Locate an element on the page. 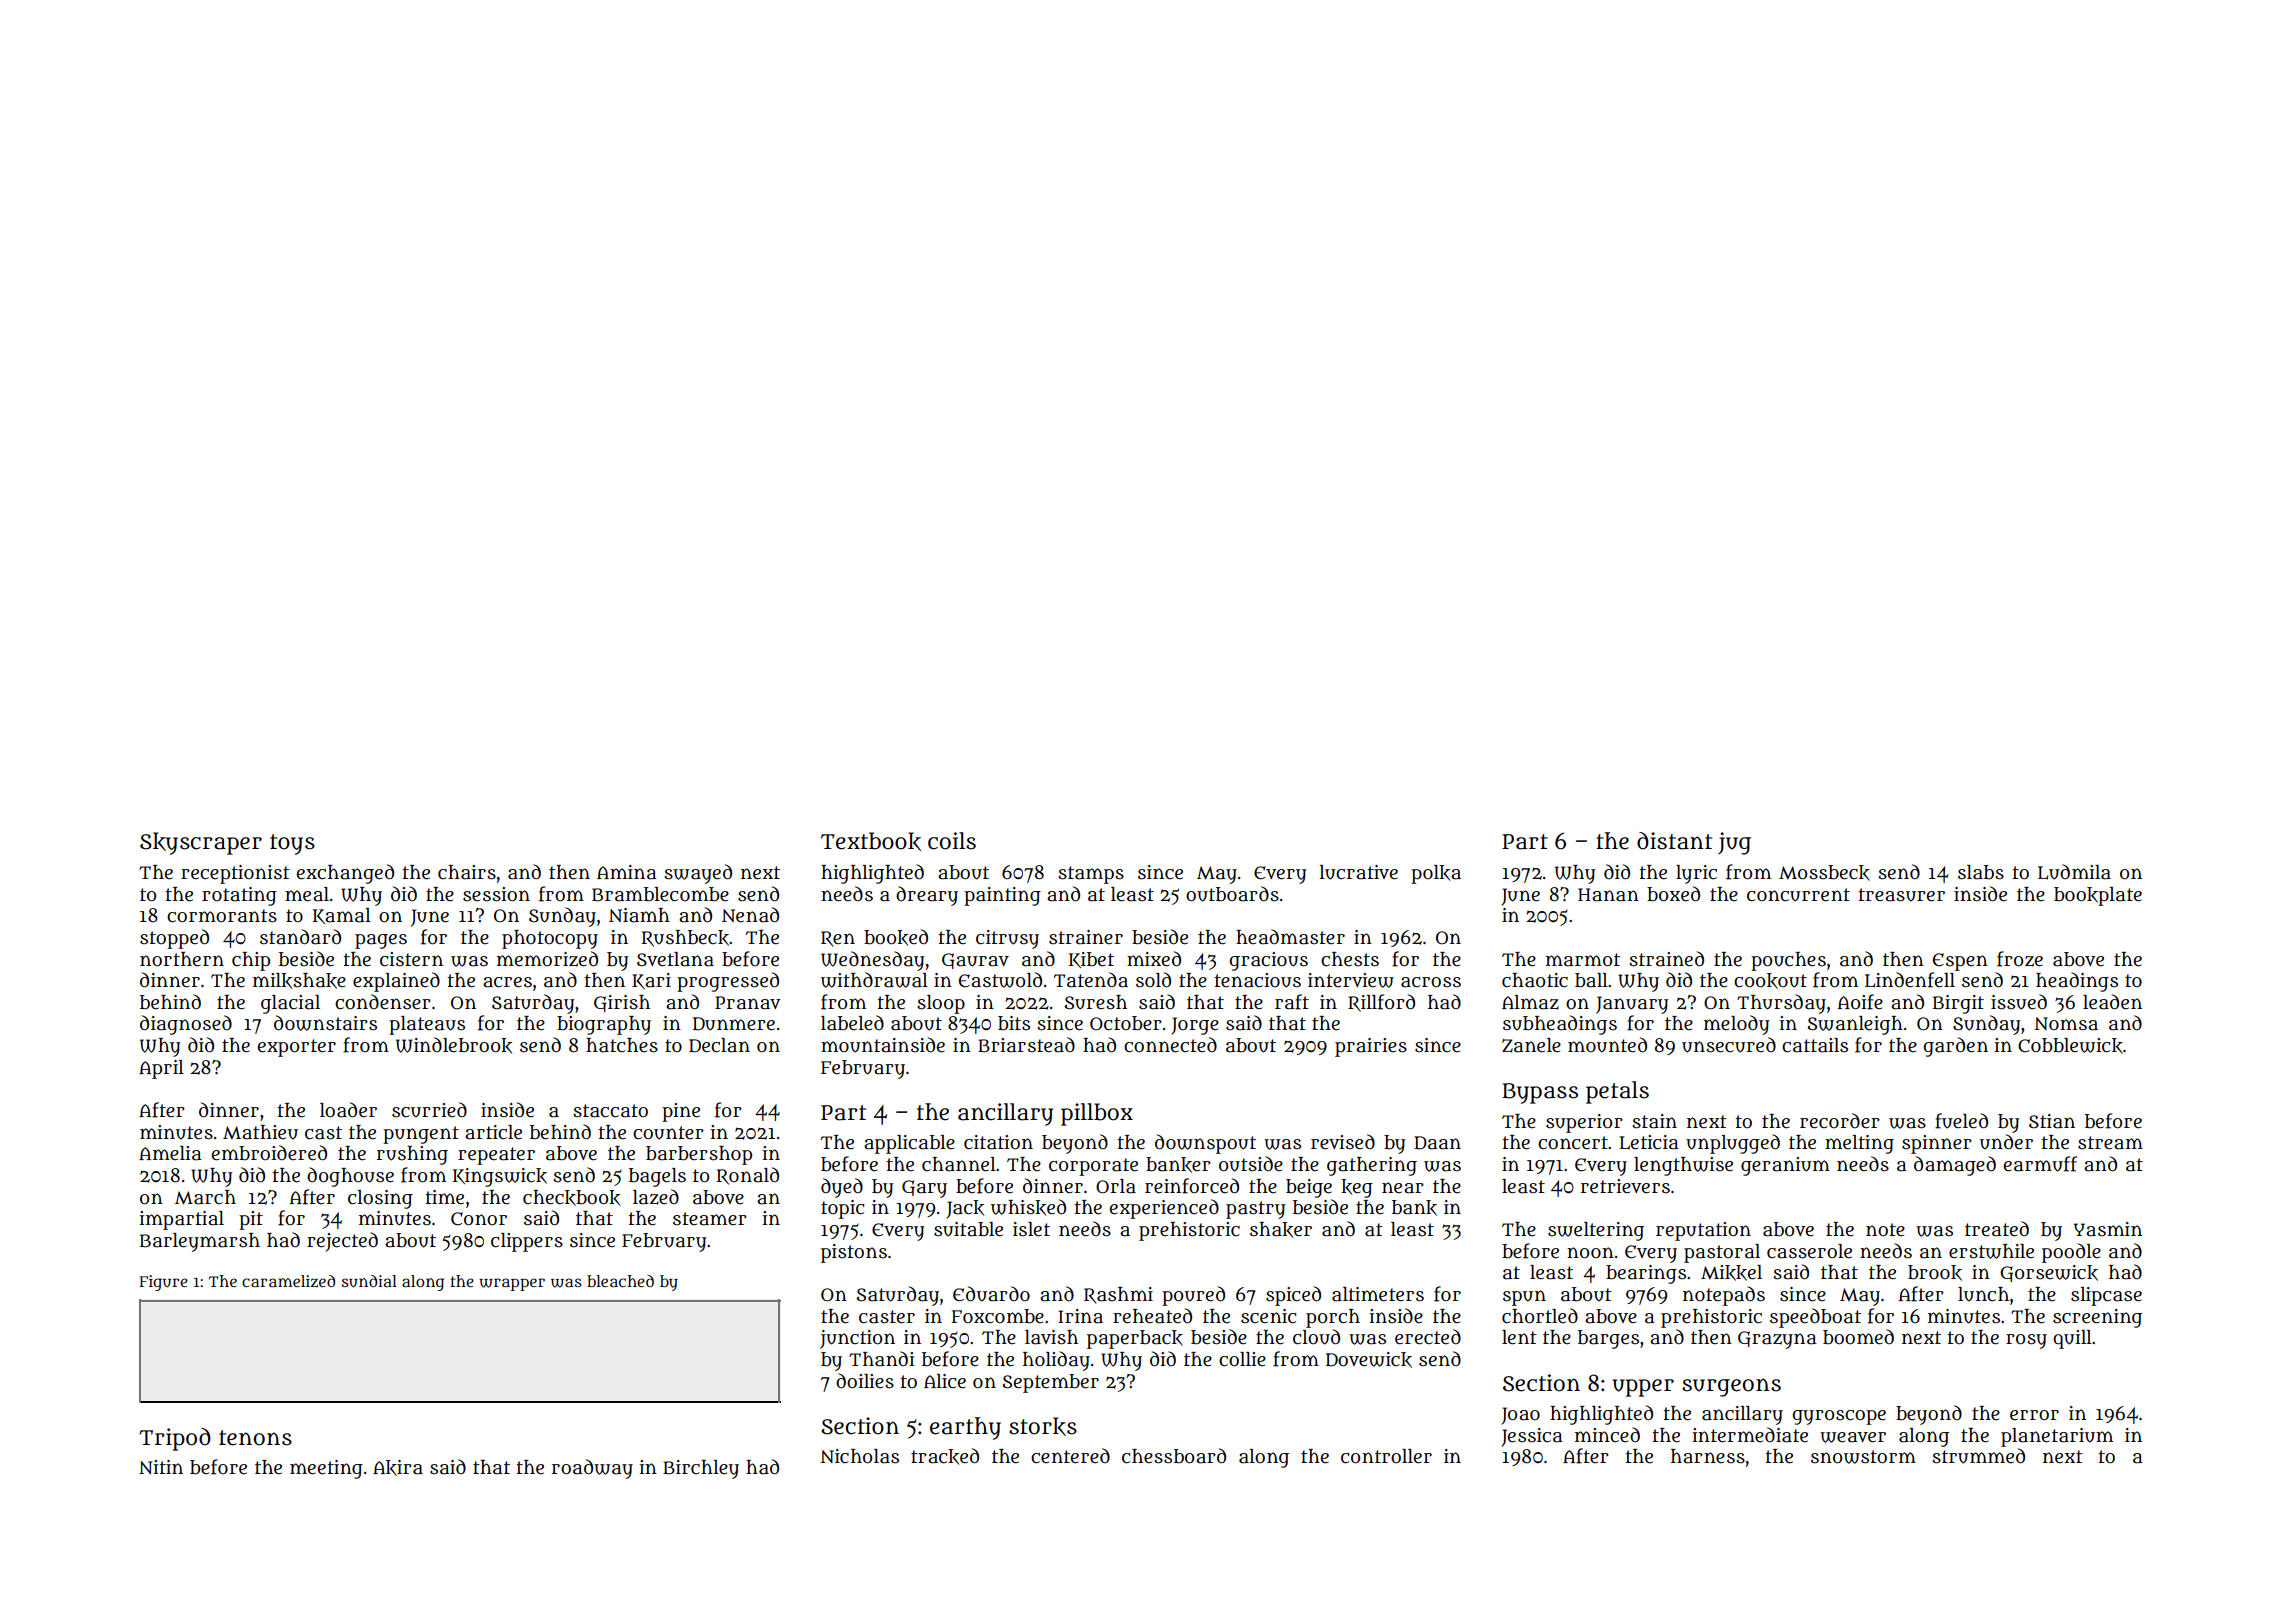 The width and height of the document is (2282, 1614). near is located at coordinates (1403, 1188).
